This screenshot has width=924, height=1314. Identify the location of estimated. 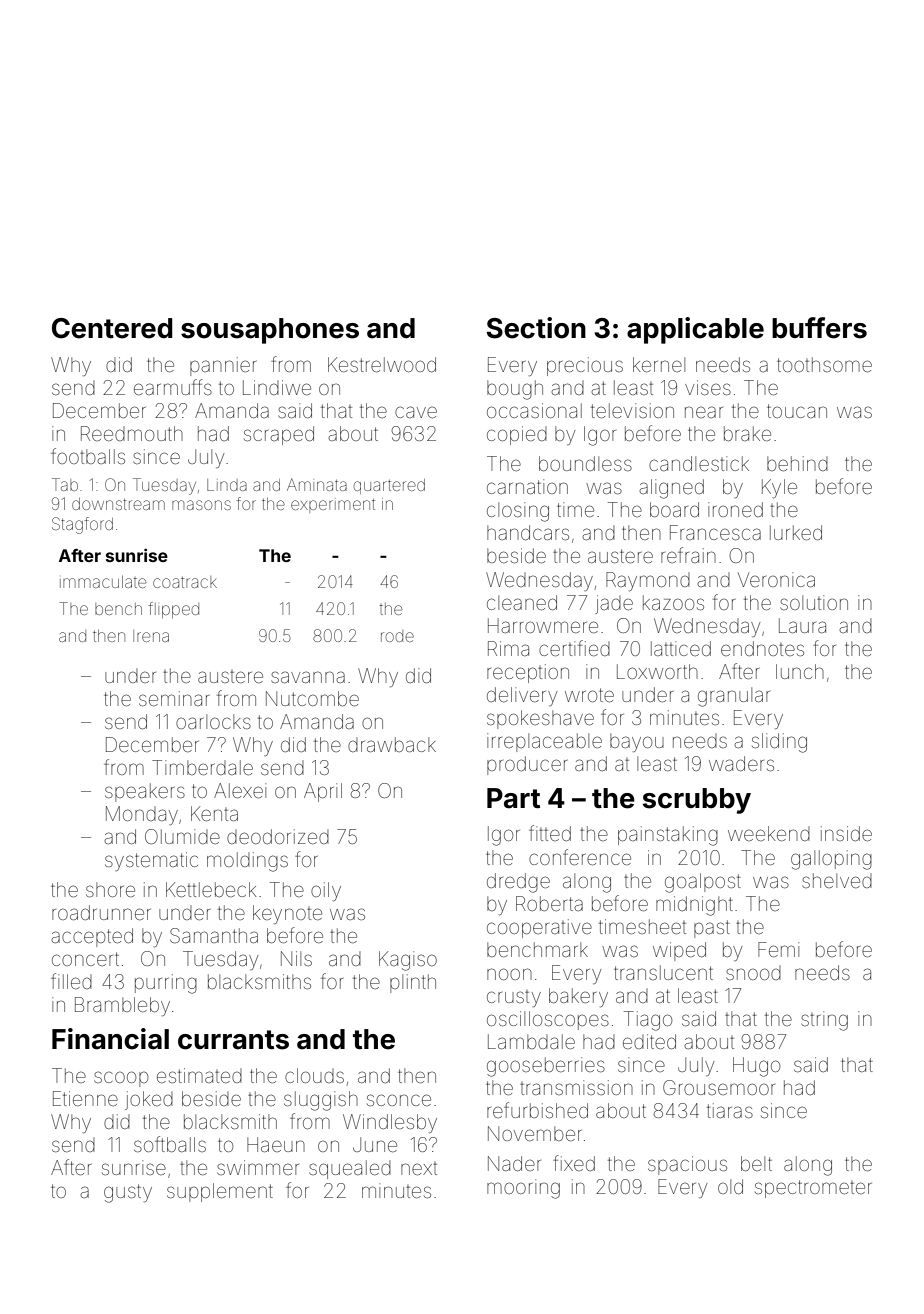
(199, 1075).
